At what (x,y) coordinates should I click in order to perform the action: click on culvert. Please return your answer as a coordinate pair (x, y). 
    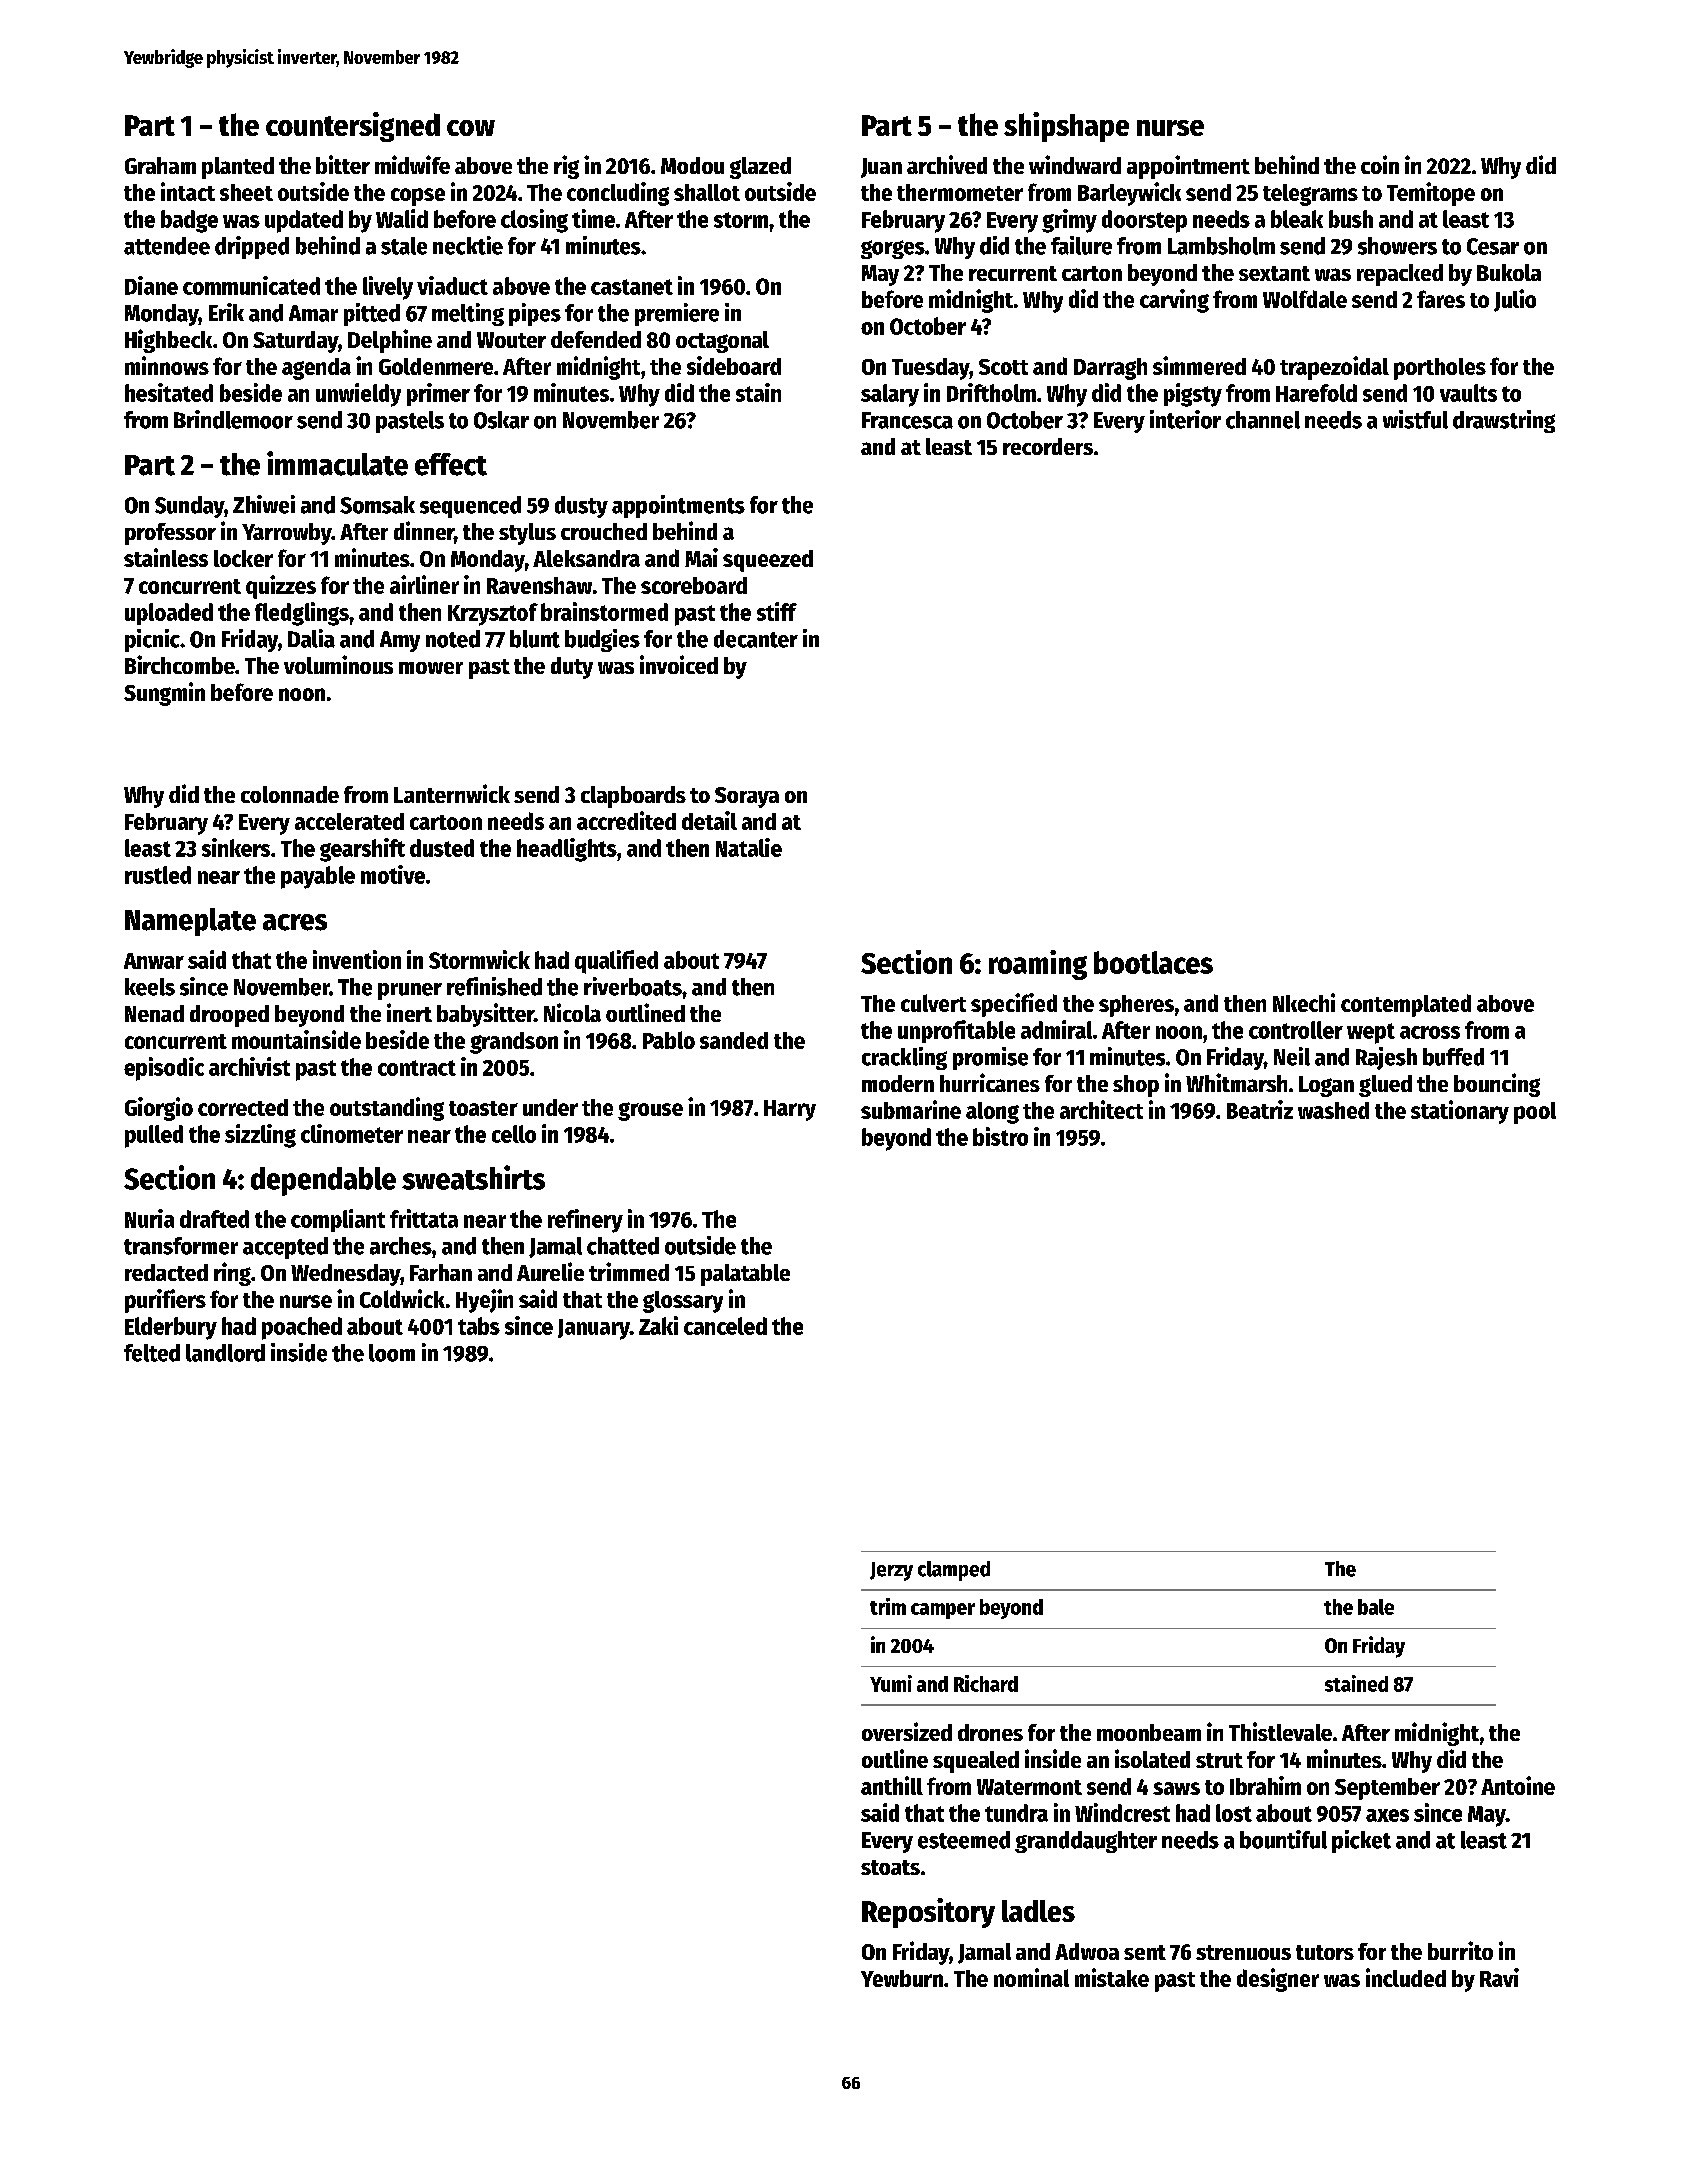
    Looking at the image, I should click on (933, 1003).
